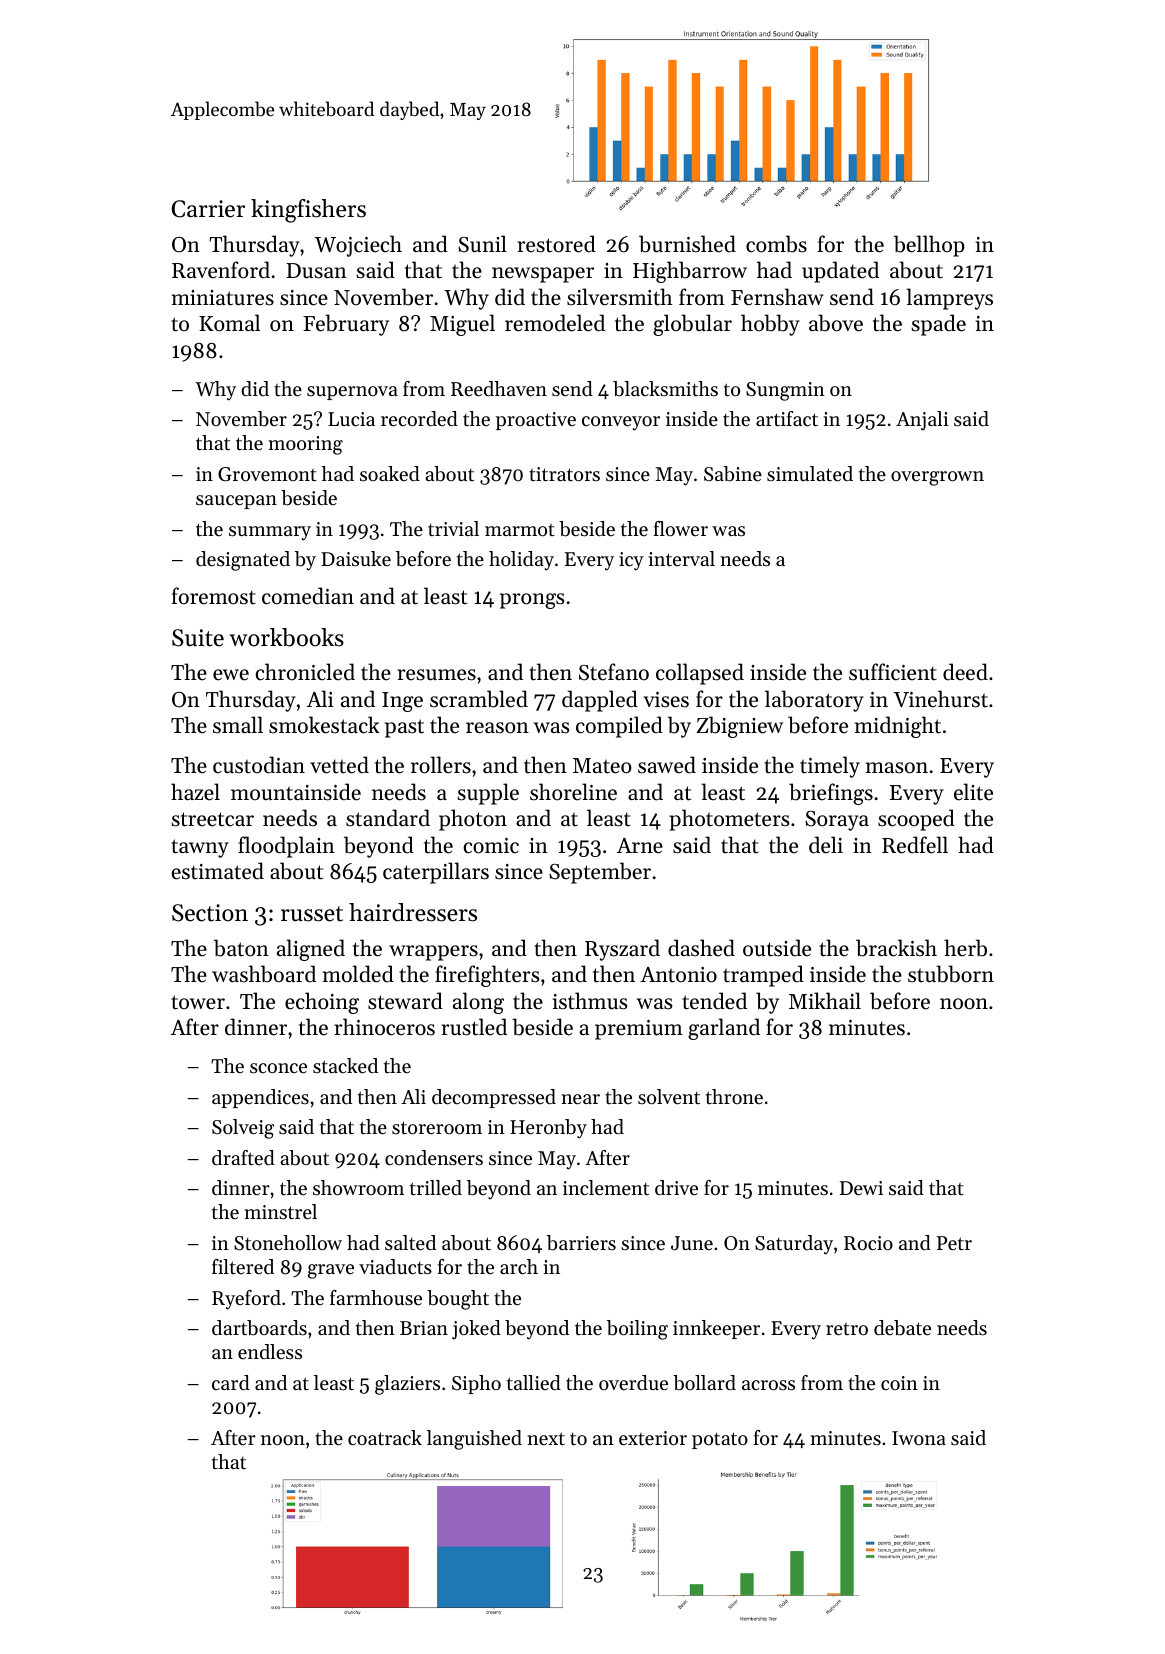  I want to click on shoreline, so click(573, 792).
